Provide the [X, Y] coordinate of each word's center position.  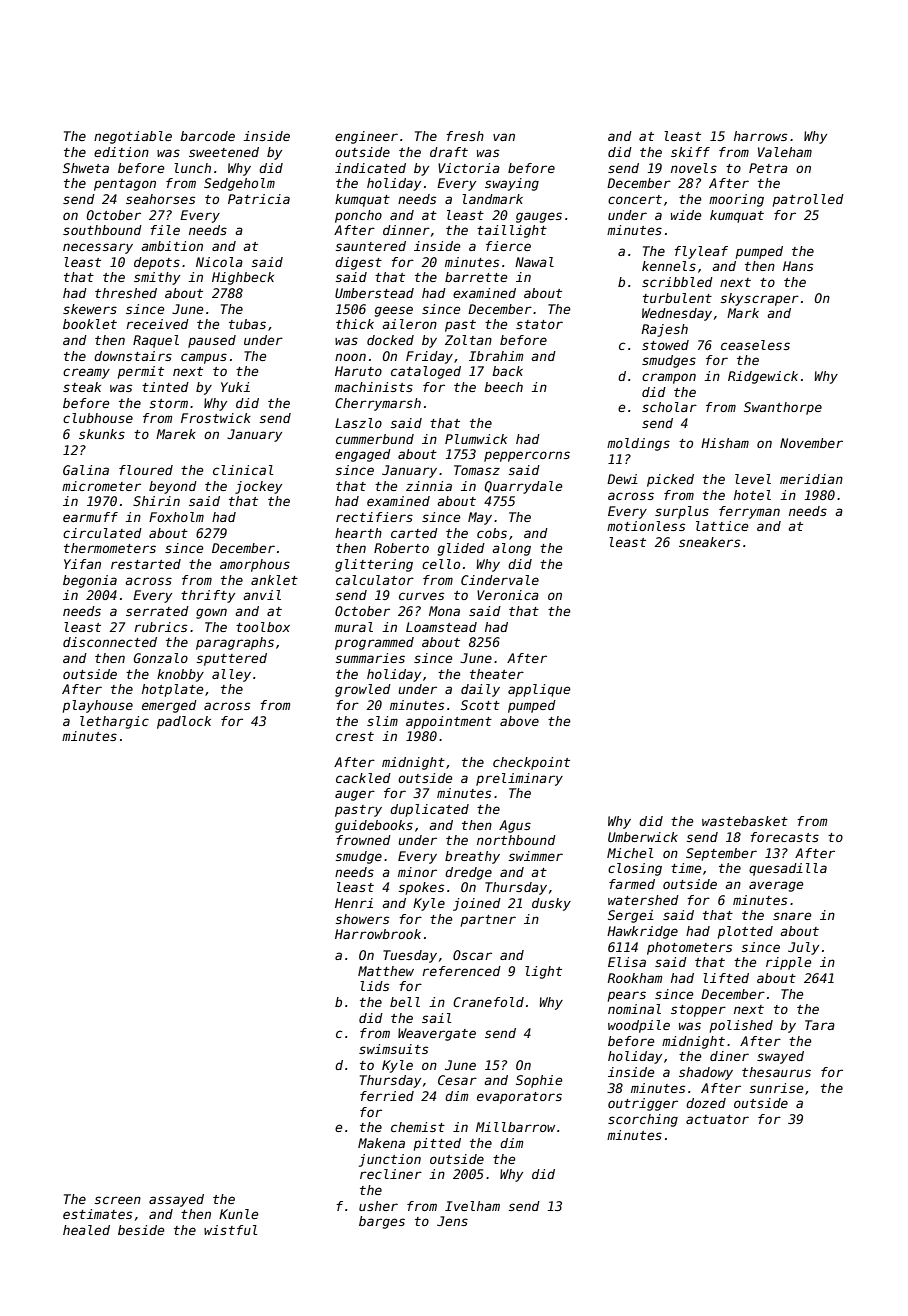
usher [378, 1206]
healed [86, 1230]
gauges [539, 217]
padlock [184, 722]
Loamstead [441, 627]
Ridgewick [763, 377]
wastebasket [745, 821]
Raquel [156, 341]
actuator [717, 1119]
